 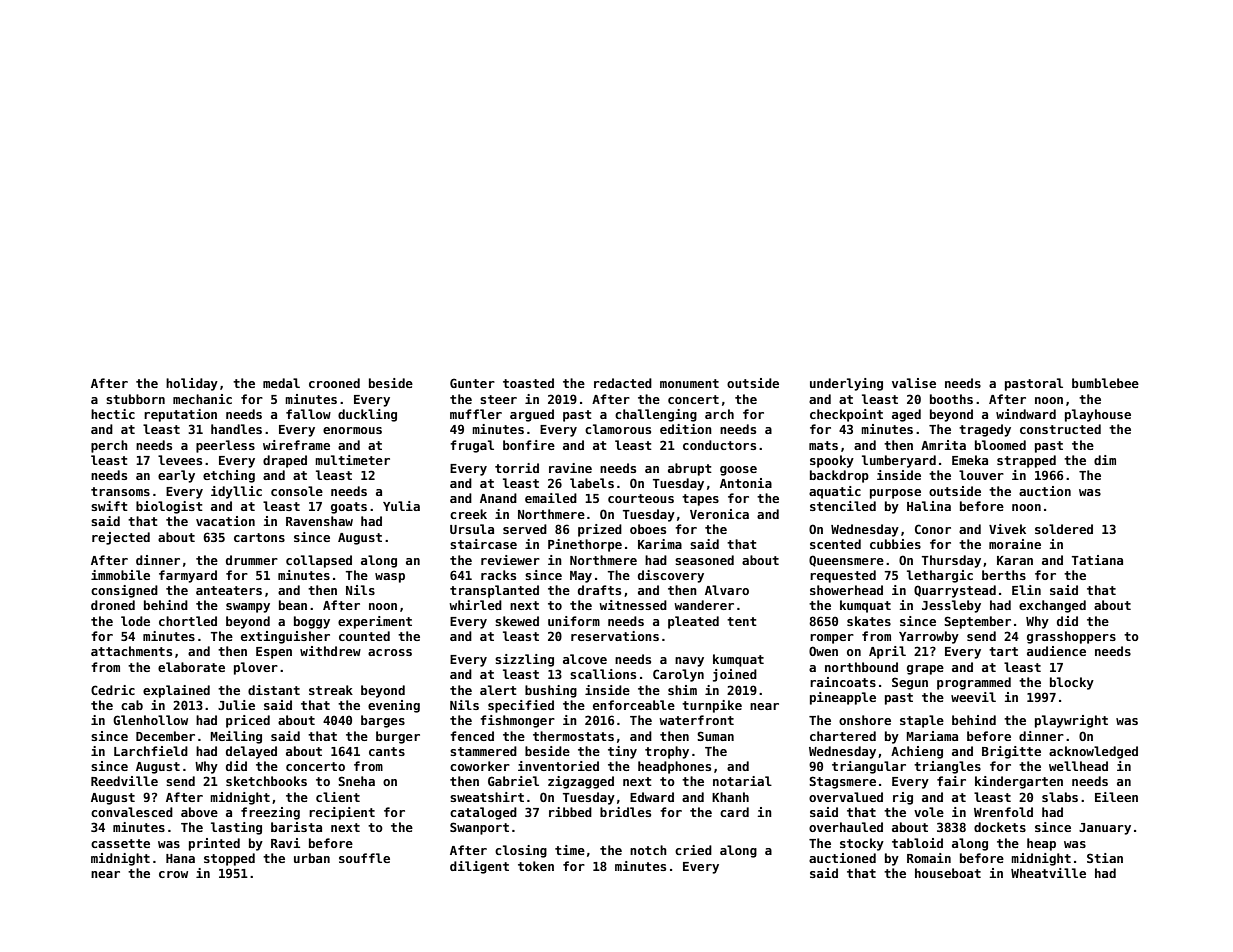 I want to click on Wheatville, so click(x=1048, y=873).
